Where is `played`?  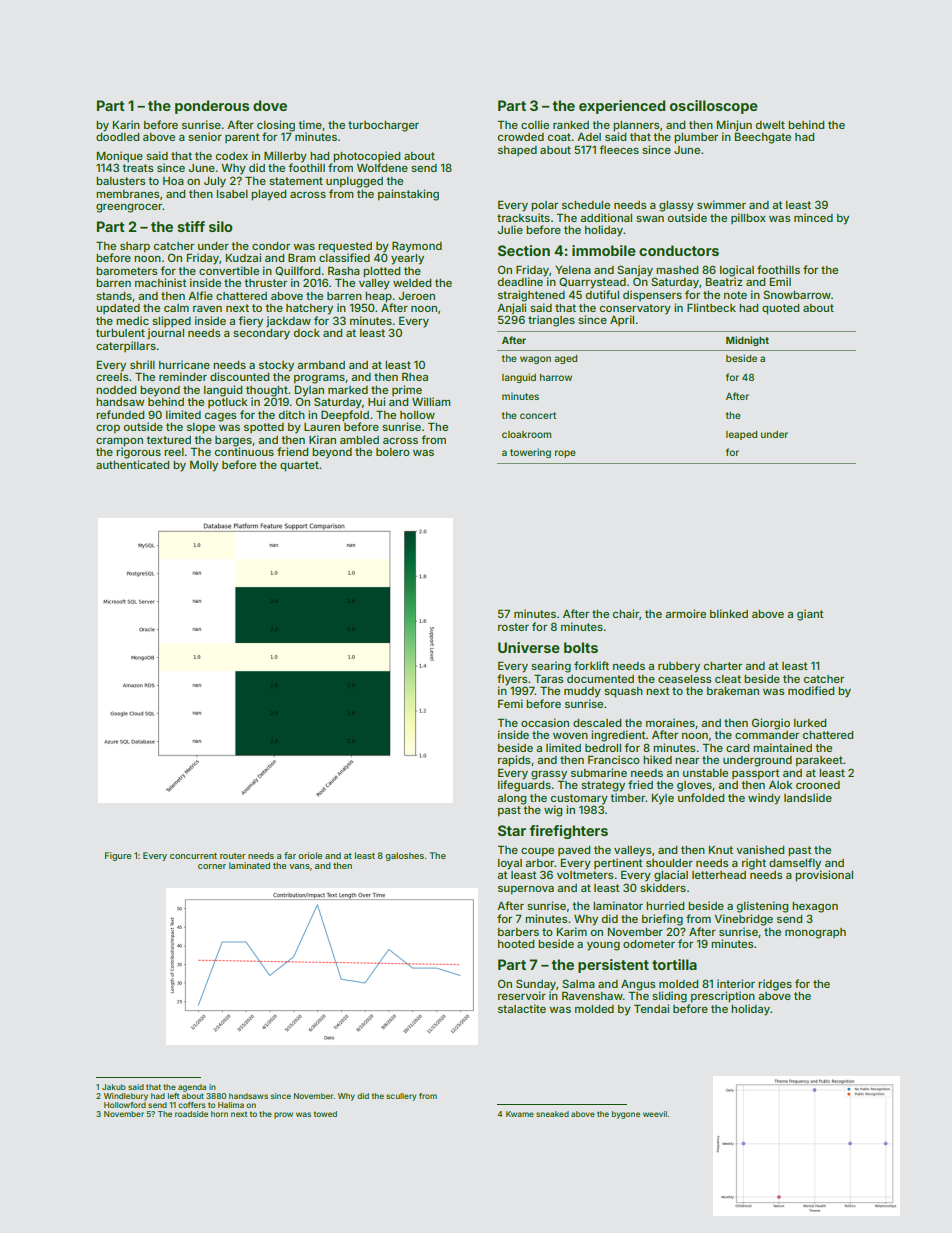 played is located at coordinates (268, 195).
